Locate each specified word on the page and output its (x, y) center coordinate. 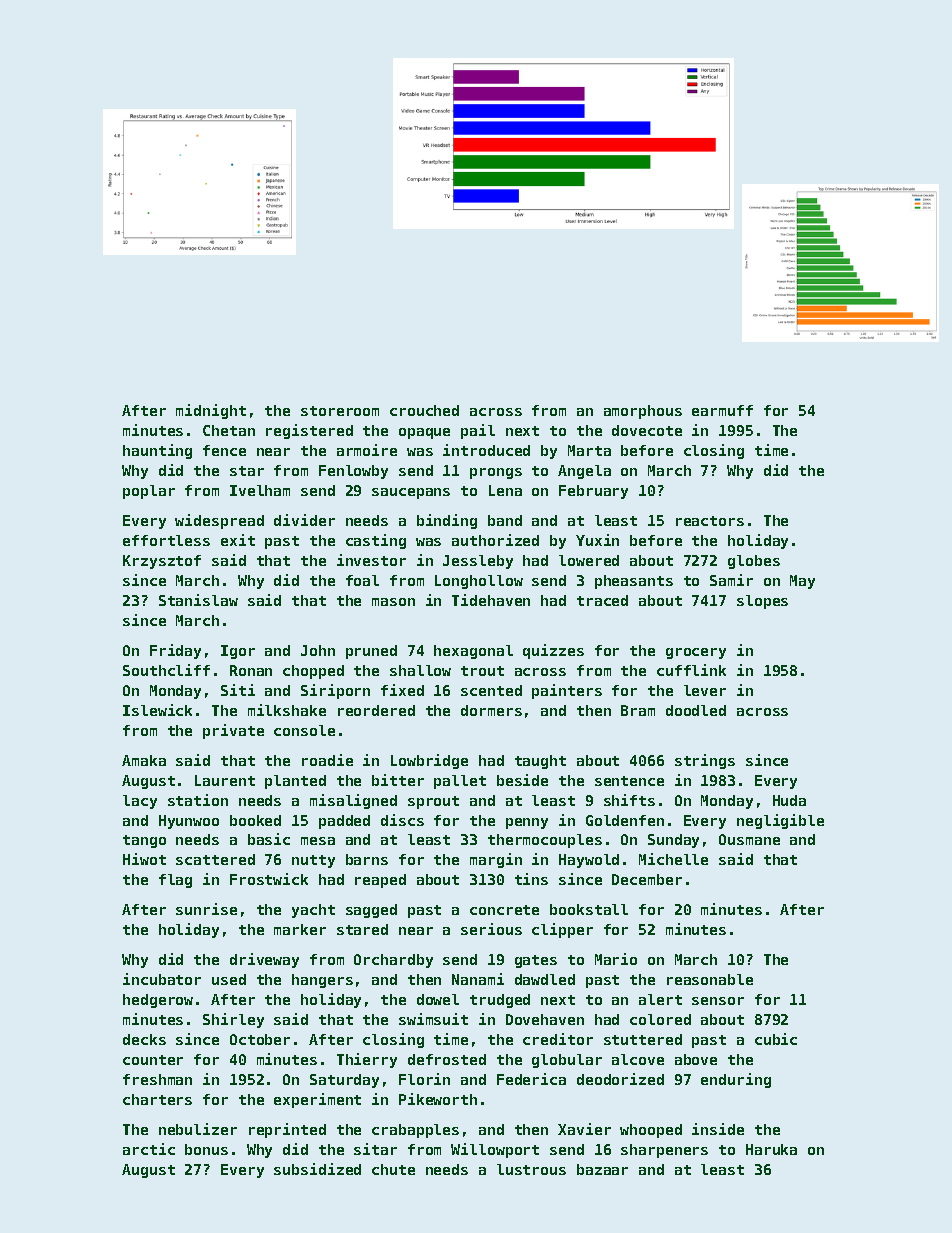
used (229, 979)
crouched (424, 410)
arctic (149, 1149)
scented (491, 690)
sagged (371, 911)
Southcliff (166, 670)
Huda (789, 800)
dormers (491, 710)
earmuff (722, 410)
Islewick (157, 710)
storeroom (340, 411)
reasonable (710, 979)
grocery (696, 653)
